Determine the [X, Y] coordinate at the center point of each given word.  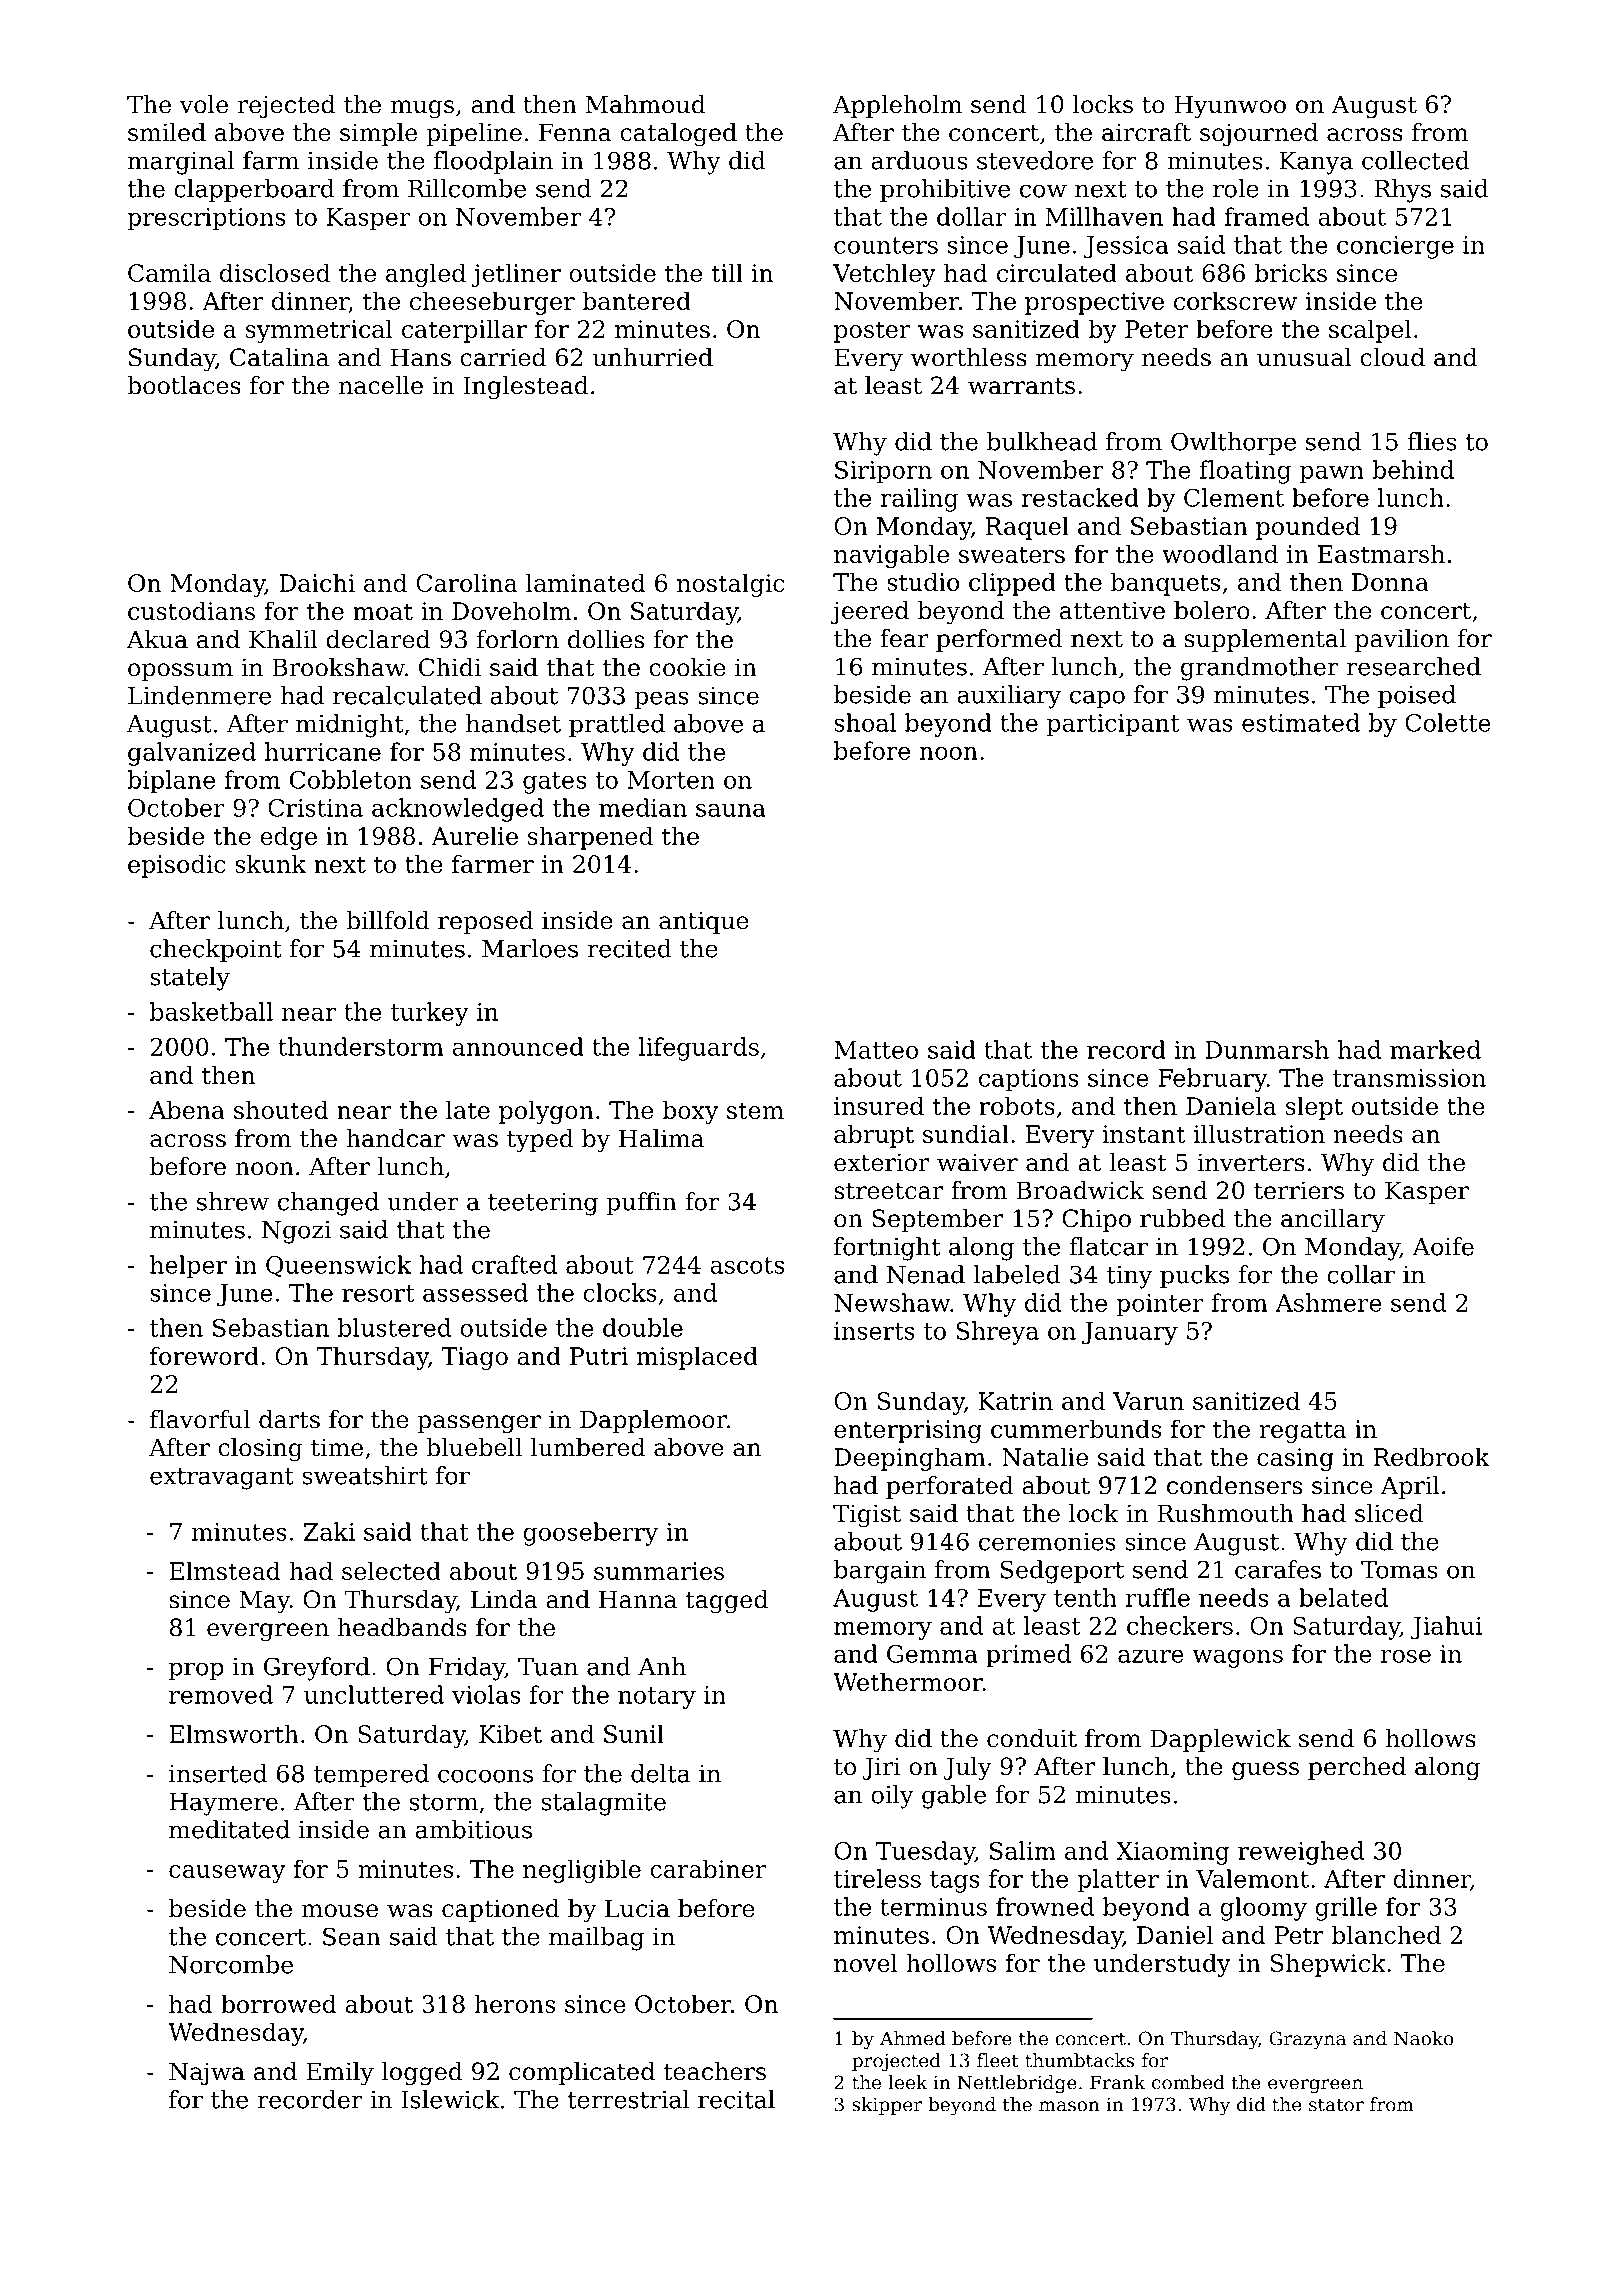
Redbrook [1431, 1456]
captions [1028, 1080]
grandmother [1260, 669]
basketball [211, 1011]
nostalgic [731, 585]
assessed [475, 1292]
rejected [286, 107]
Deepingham [910, 1459]
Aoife [1443, 1246]
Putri [599, 1356]
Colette [1448, 722]
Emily [340, 2074]
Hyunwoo [1230, 107]
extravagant [222, 1479]
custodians [191, 610]
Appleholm [897, 106]
